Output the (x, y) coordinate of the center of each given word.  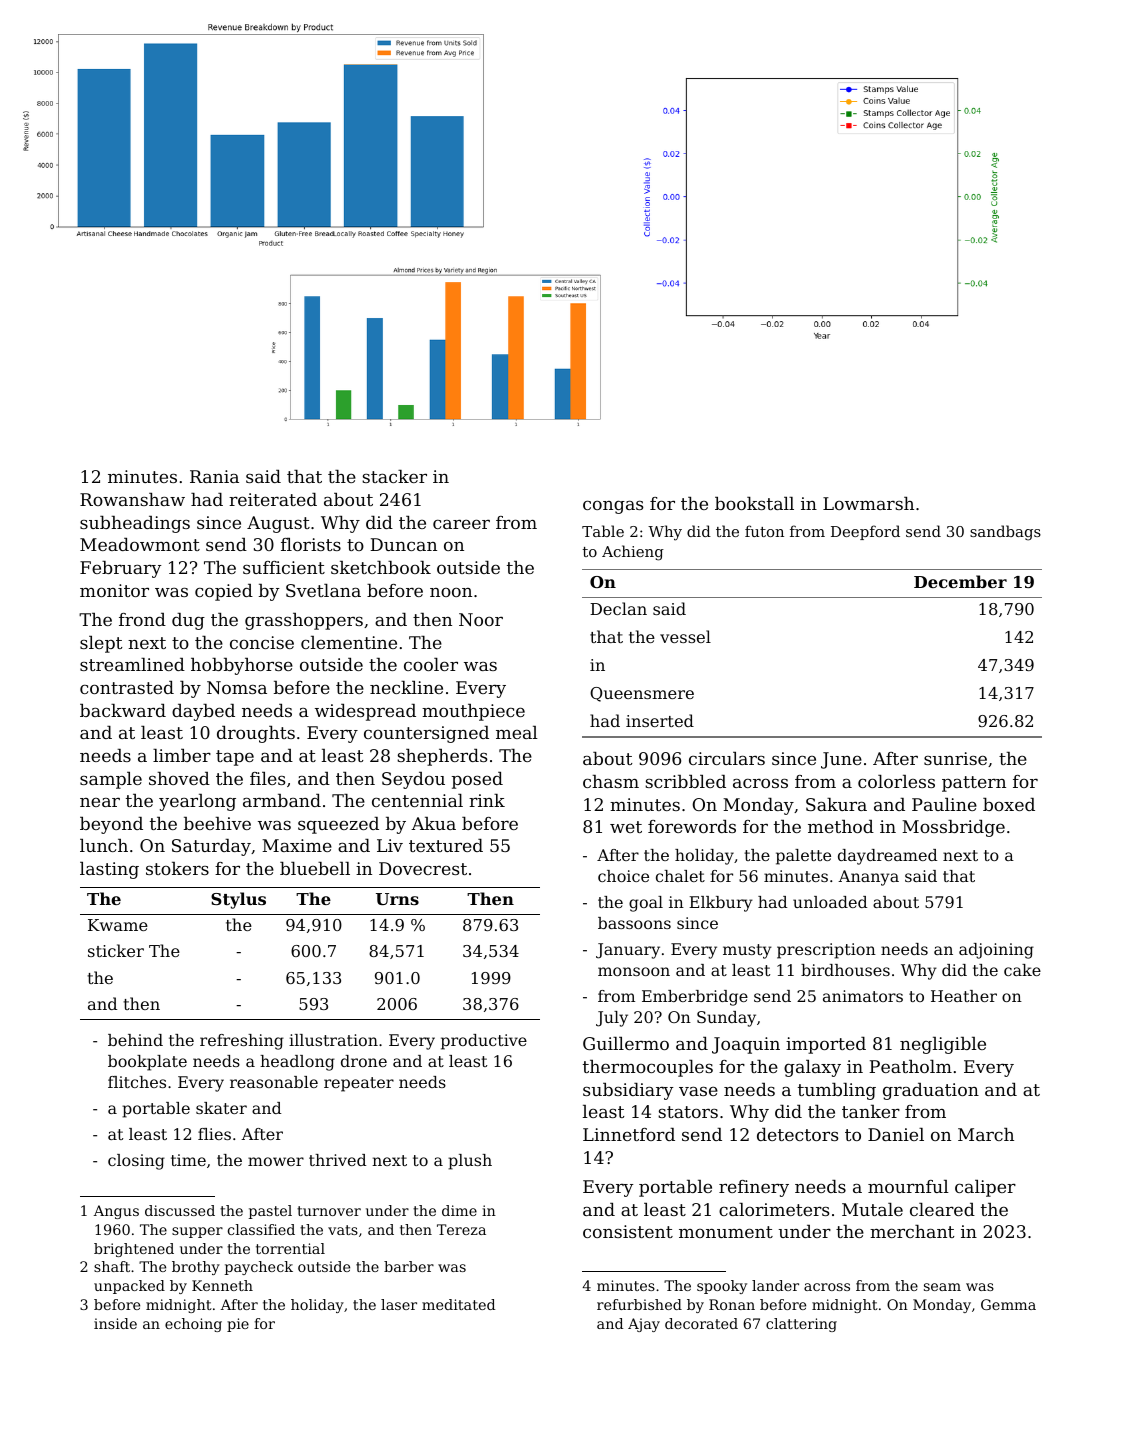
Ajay (644, 1325)
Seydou (413, 780)
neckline (406, 687)
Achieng (633, 553)
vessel (685, 636)
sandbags (1005, 533)
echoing (193, 1325)
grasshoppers (304, 621)
